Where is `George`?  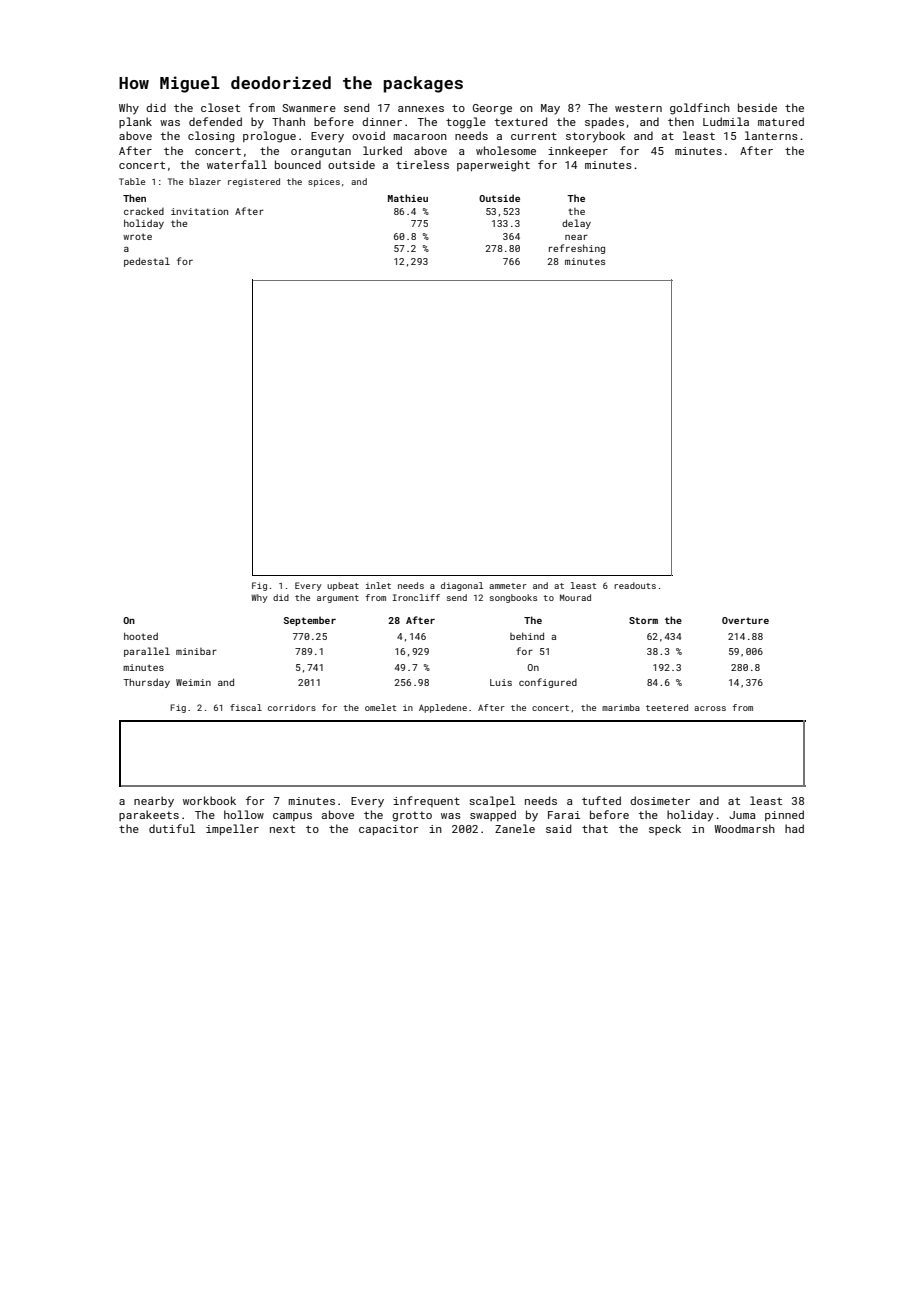
George is located at coordinates (492, 109).
